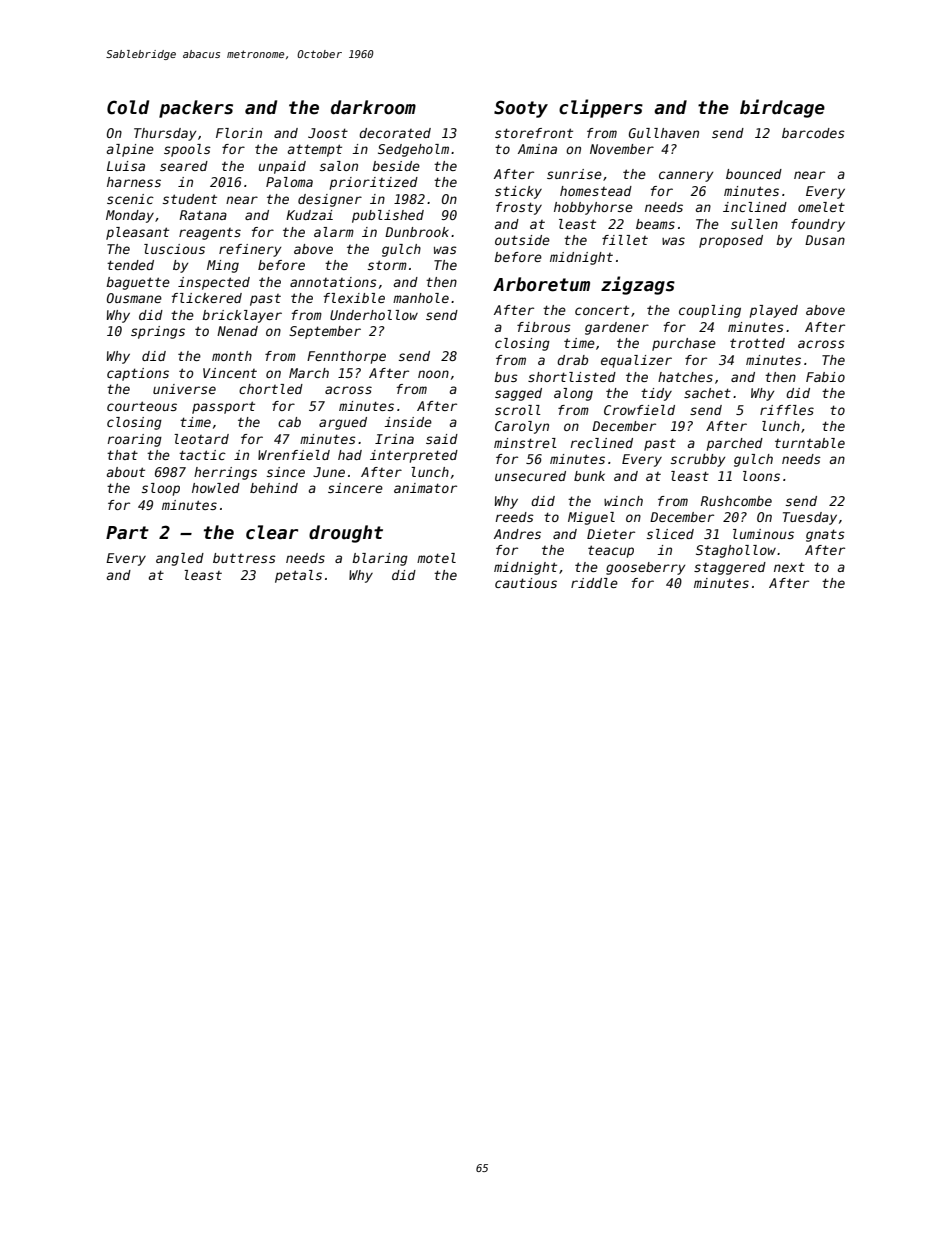 The width and height of the document is (952, 1233). Describe the element at coordinates (130, 216) in the document. I see `Monday` at that location.
